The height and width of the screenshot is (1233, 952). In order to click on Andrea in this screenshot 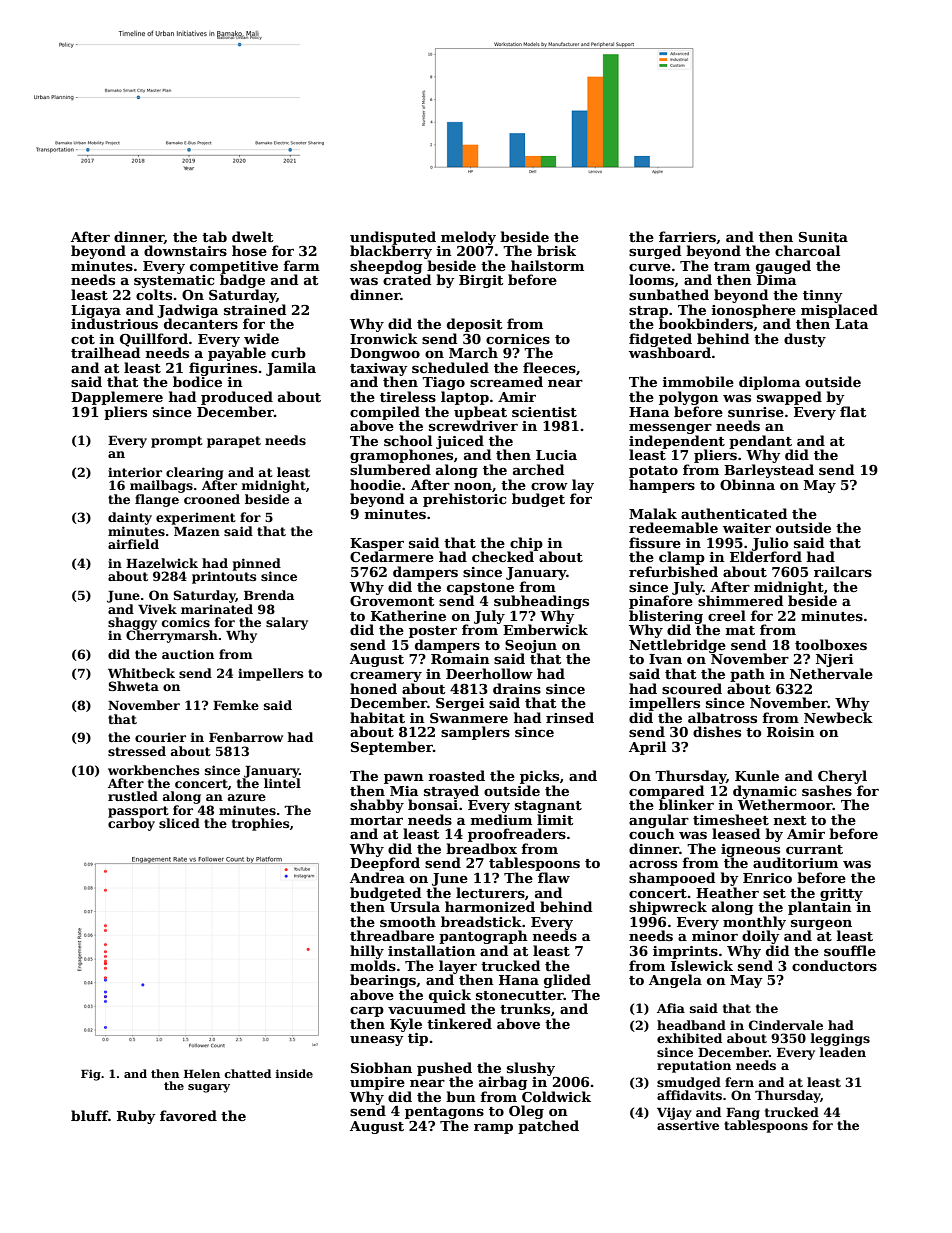, I will do `click(377, 877)`.
